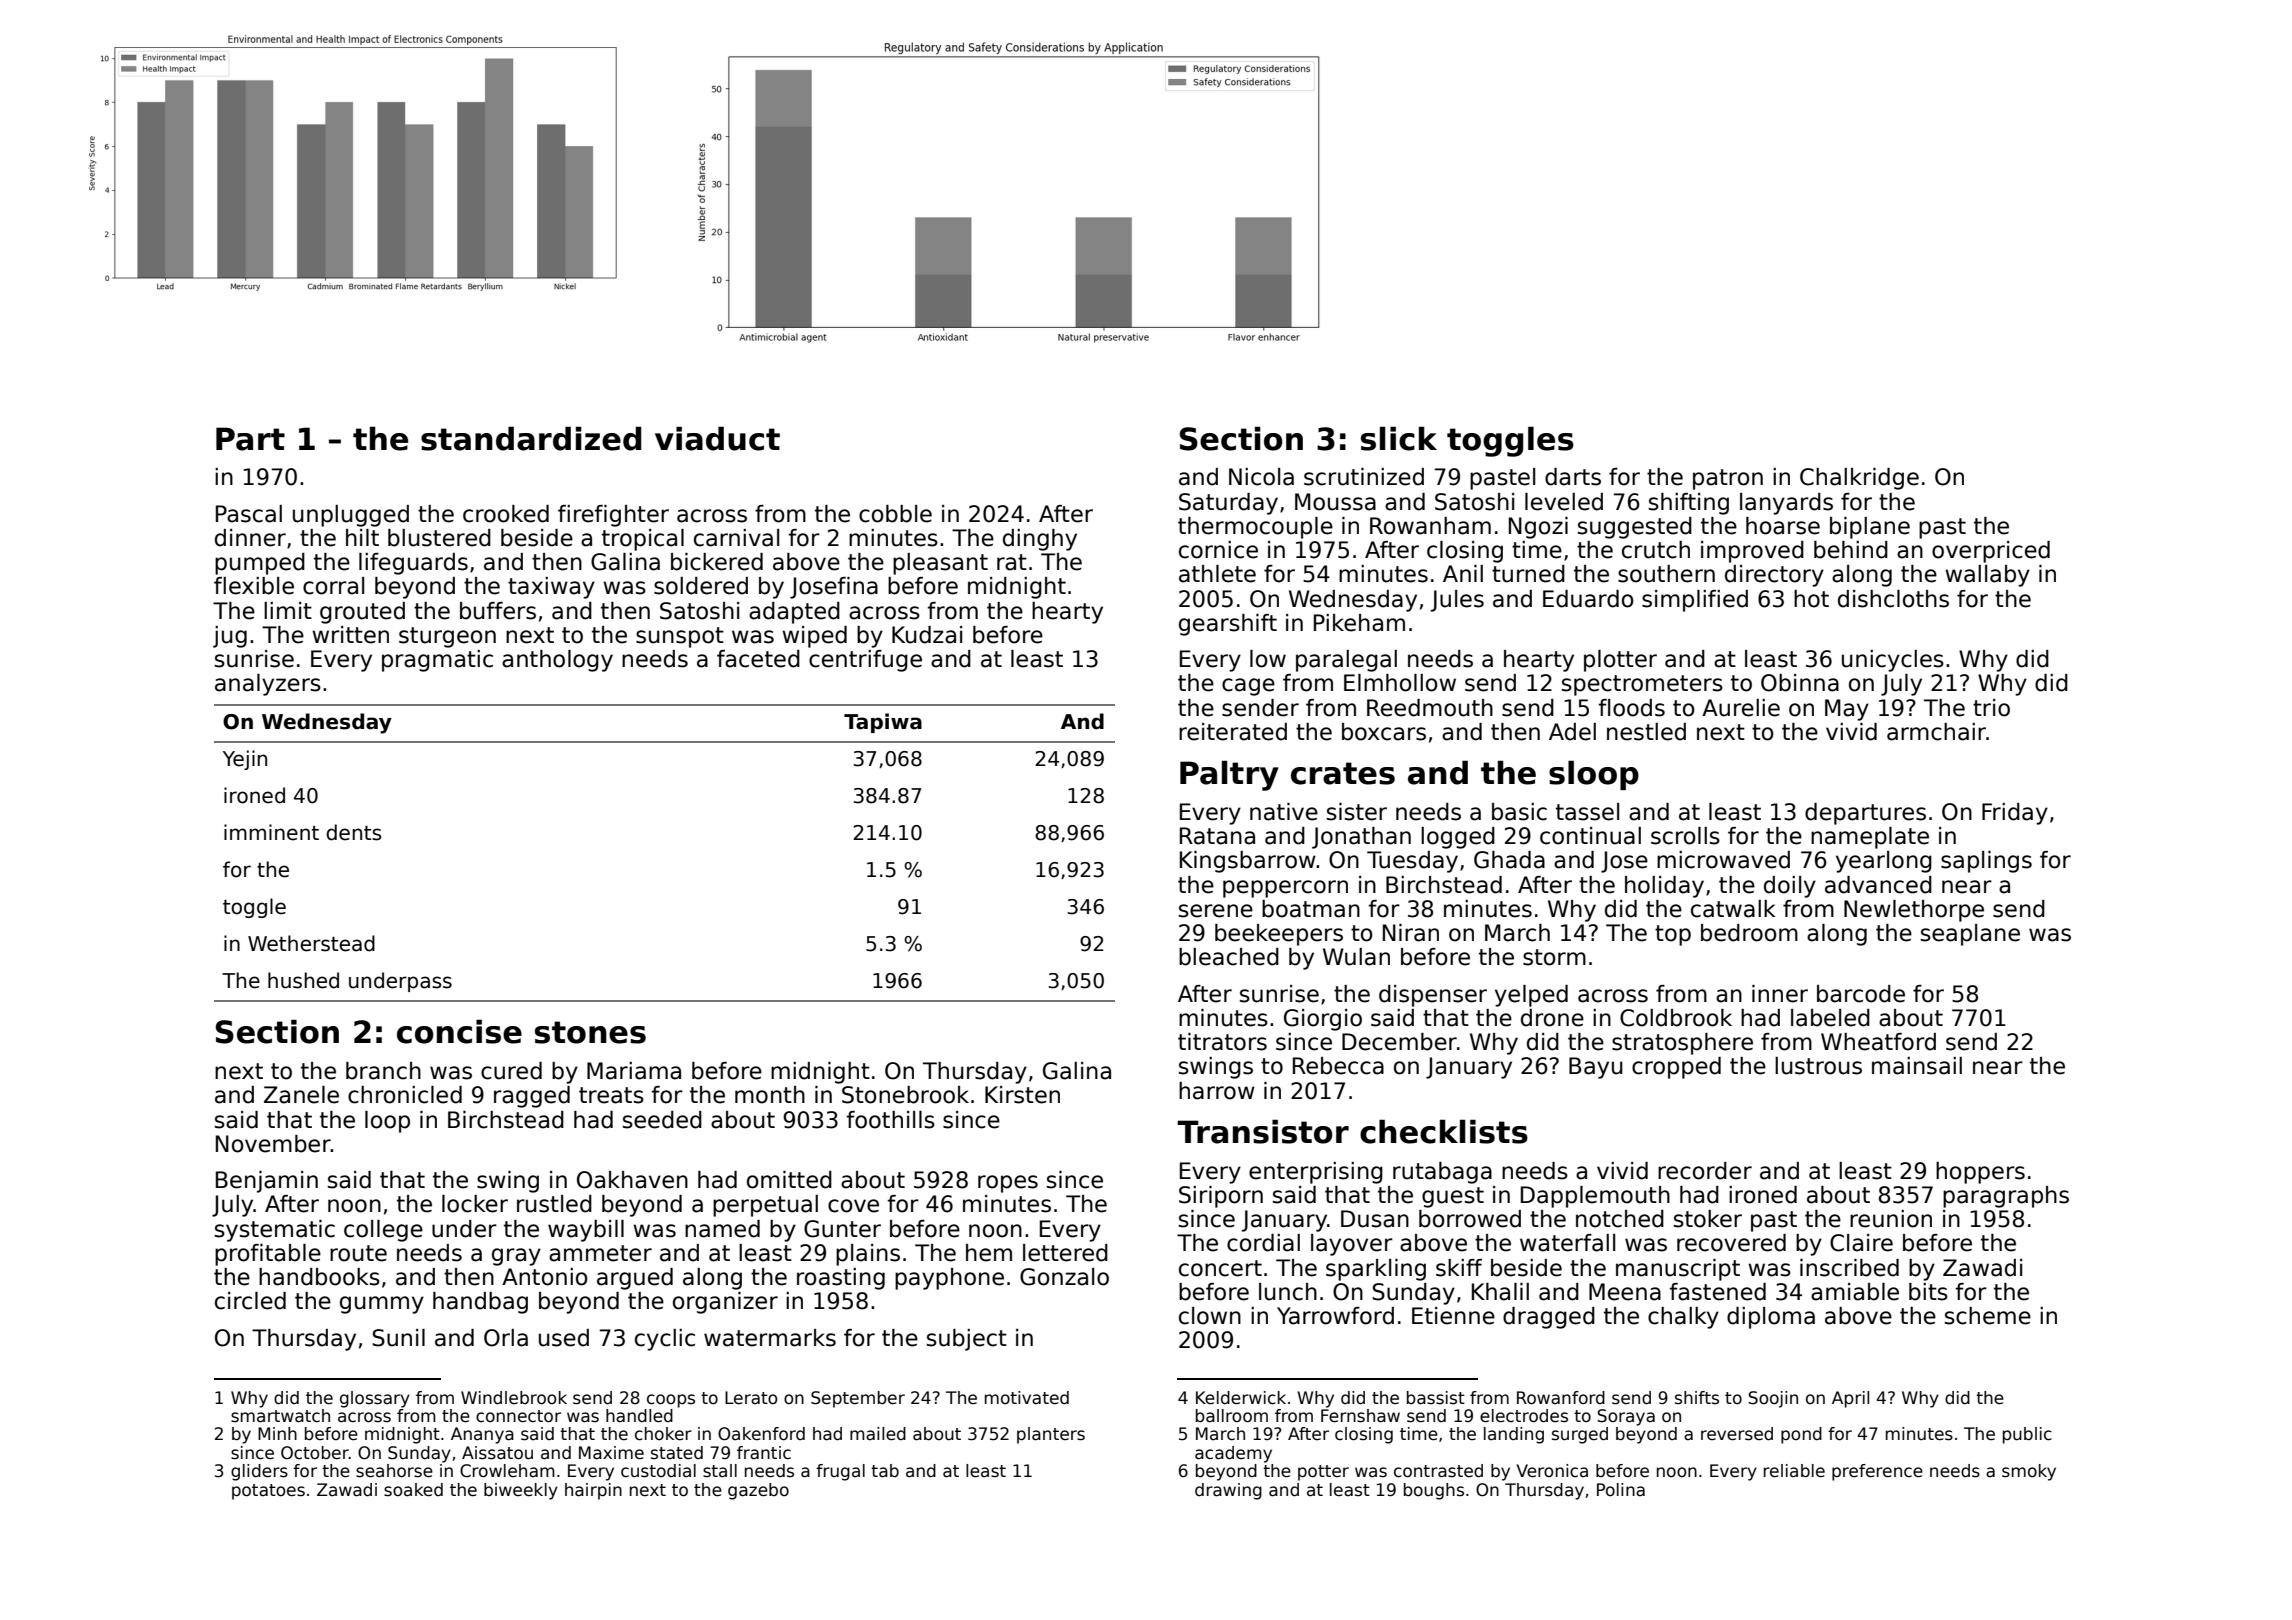  I want to click on bedroom, so click(1749, 933).
